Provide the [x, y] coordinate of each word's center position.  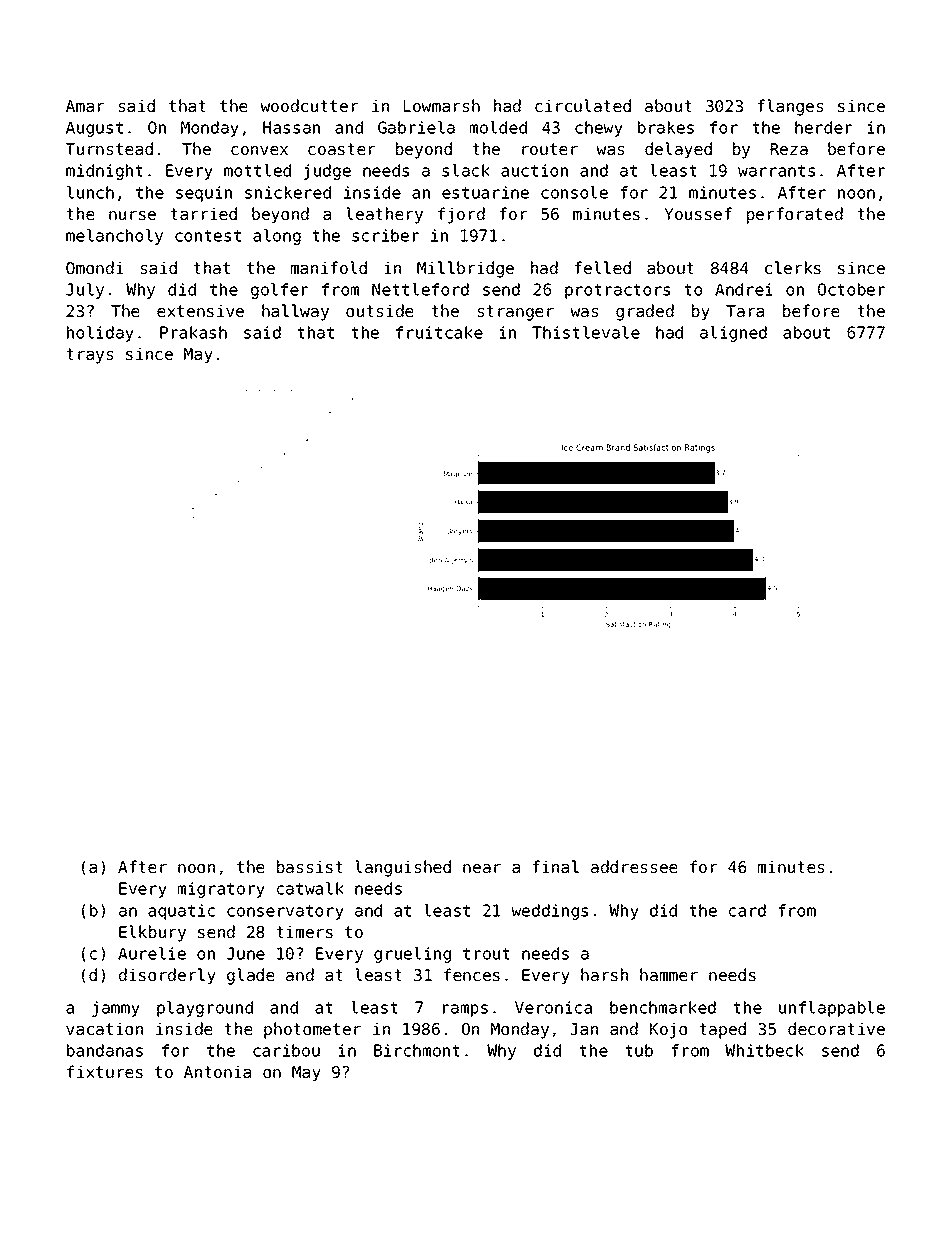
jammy [116, 1009]
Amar [85, 106]
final [555, 866]
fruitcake [439, 332]
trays [89, 356]
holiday [100, 334]
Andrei [744, 289]
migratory [221, 890]
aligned [733, 334]
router [550, 149]
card [747, 910]
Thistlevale [586, 332]
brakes [666, 127]
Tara [745, 311]
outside [380, 310]
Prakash [193, 332]
